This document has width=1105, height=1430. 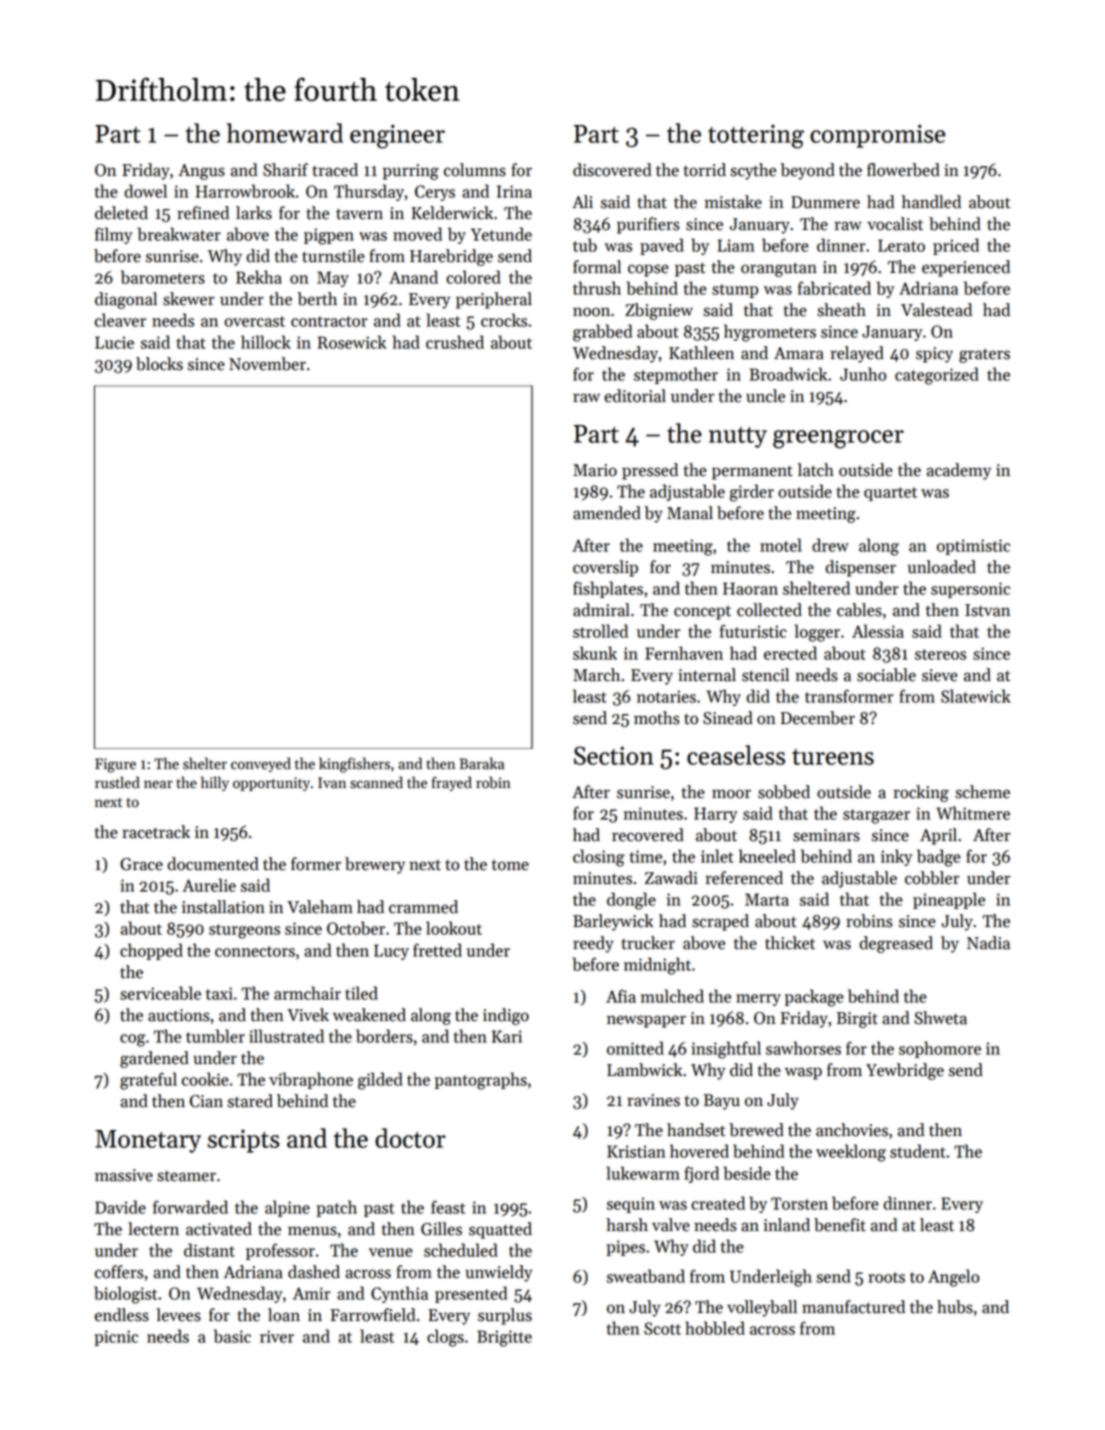 I want to click on squatted, so click(x=500, y=1230).
